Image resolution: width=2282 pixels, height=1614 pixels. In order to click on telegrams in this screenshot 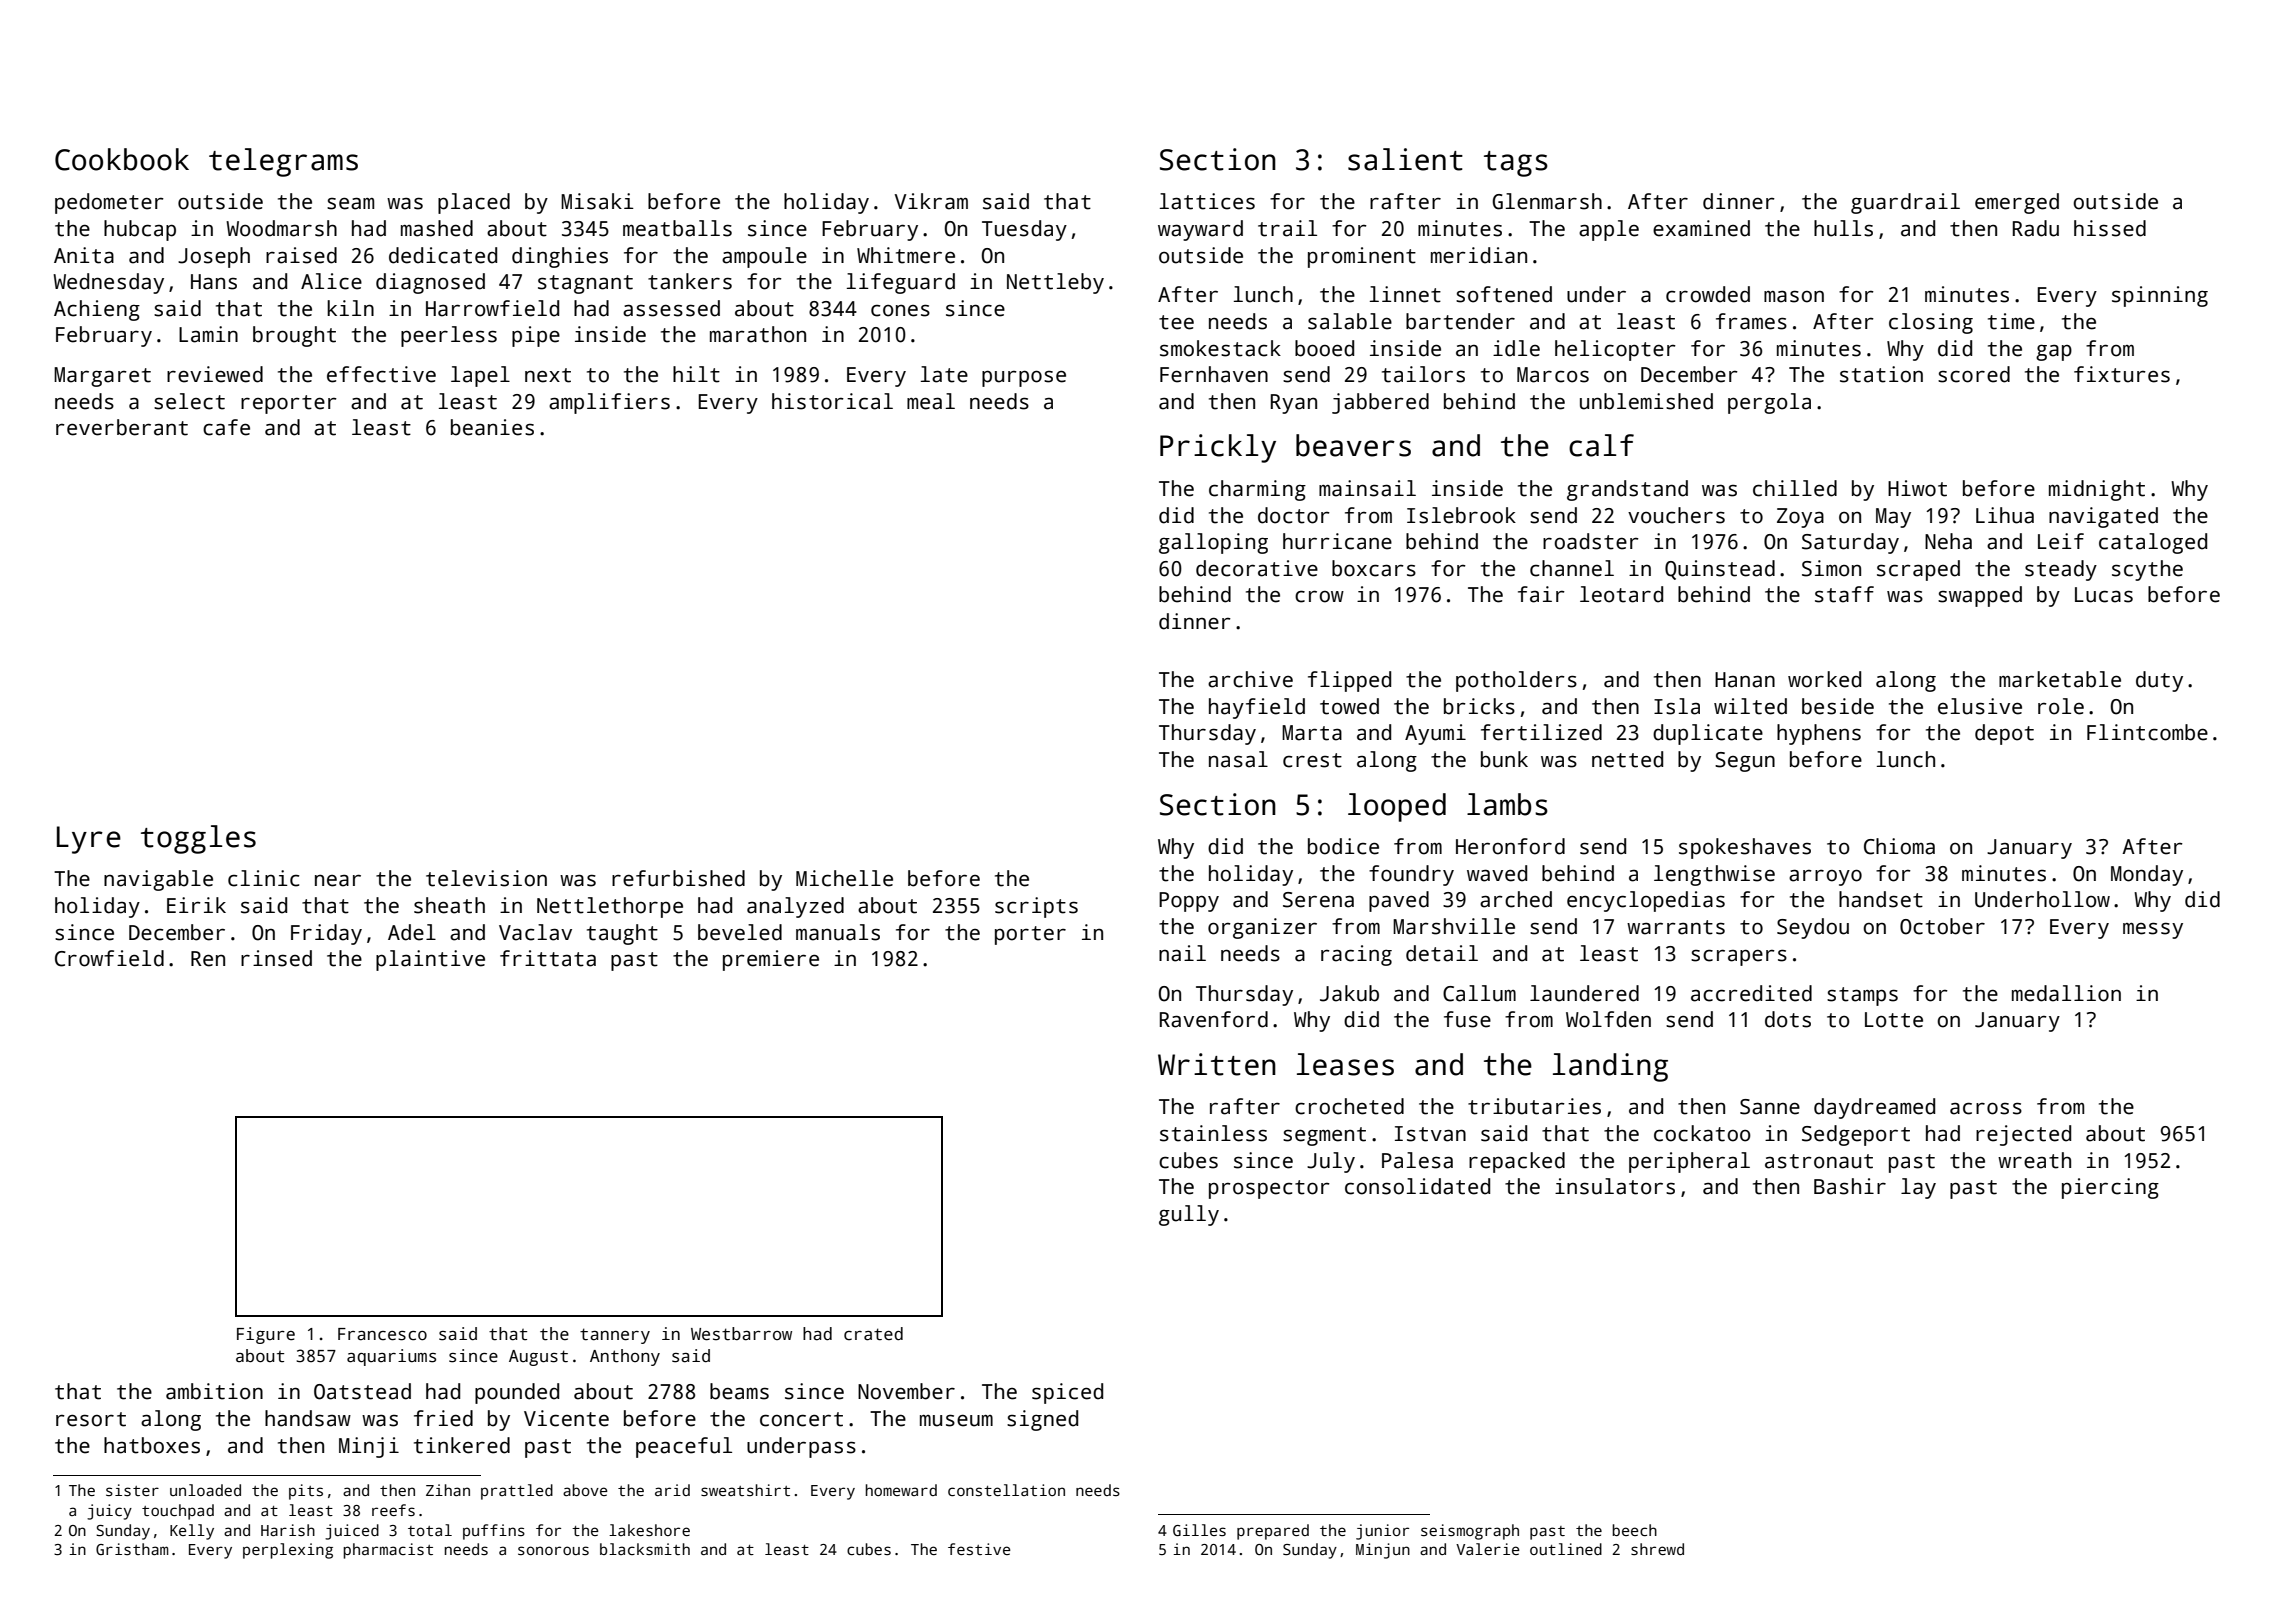, I will do `click(283, 162)`.
